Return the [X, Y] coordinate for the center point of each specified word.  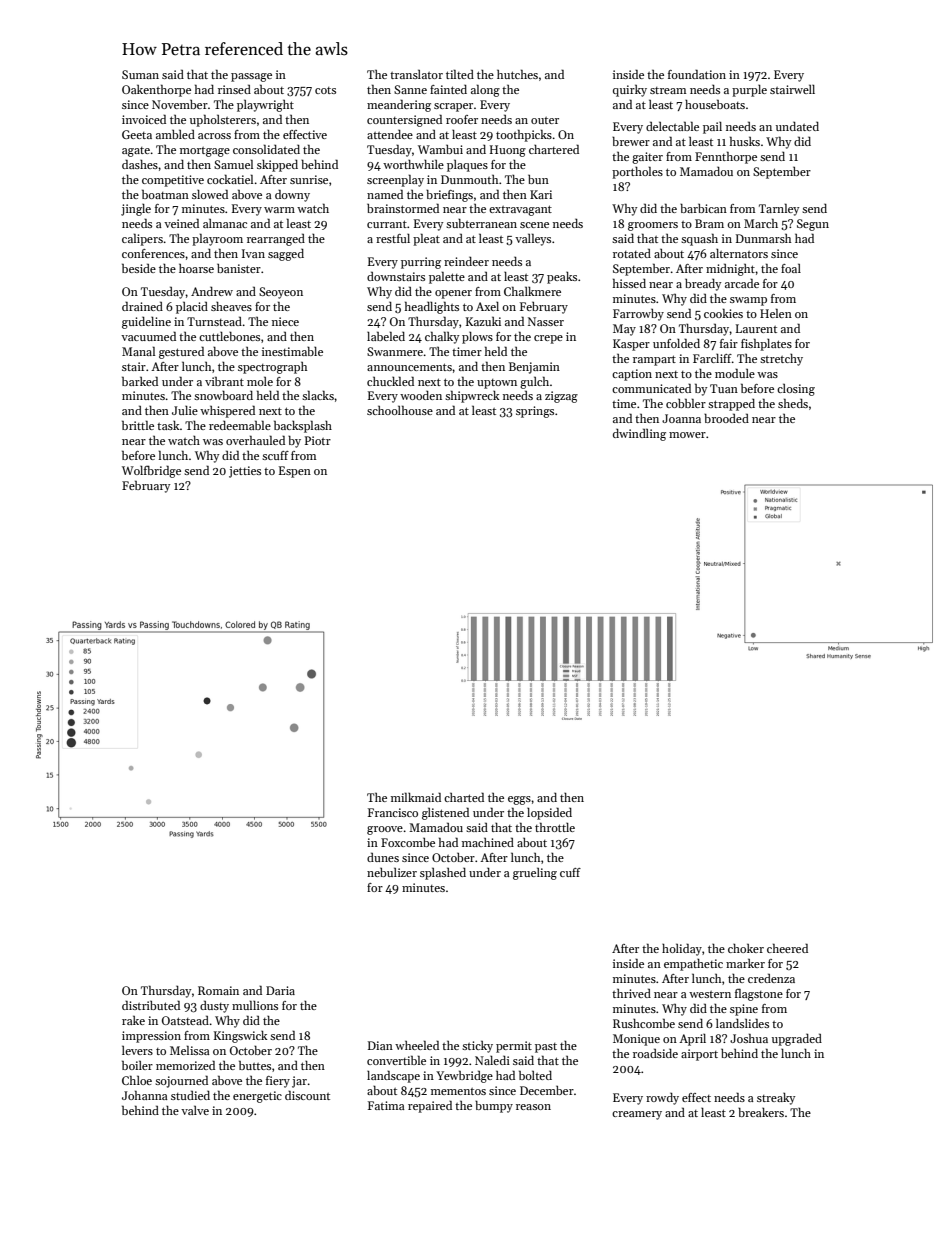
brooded [726, 418]
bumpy [494, 1106]
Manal [138, 351]
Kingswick [241, 1037]
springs [535, 412]
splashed [443, 873]
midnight [730, 269]
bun [538, 179]
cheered [787, 948]
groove [385, 830]
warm [279, 210]
